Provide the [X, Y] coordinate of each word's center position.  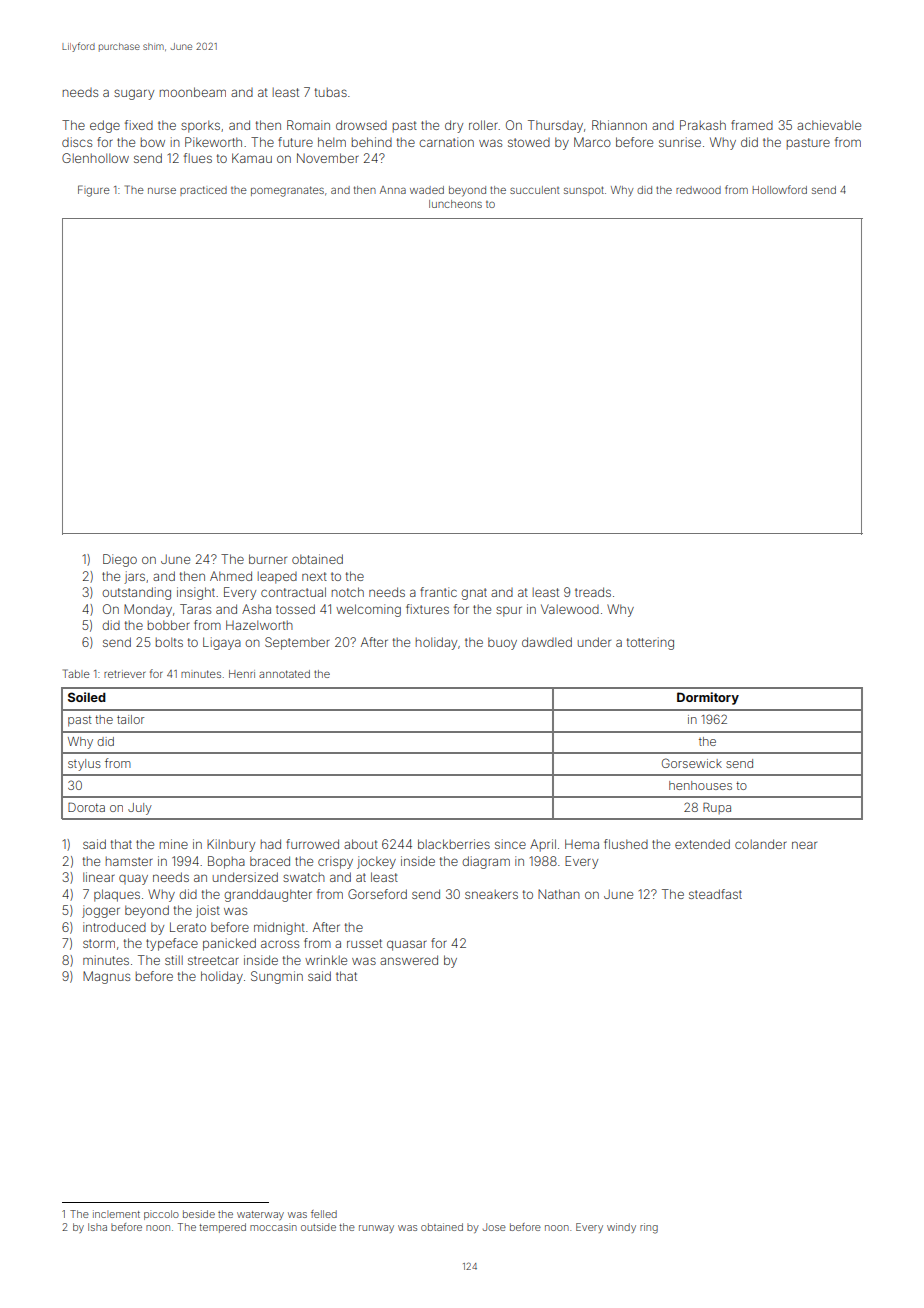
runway [376, 1229]
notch [348, 592]
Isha [97, 1227]
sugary [134, 94]
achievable [829, 125]
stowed [529, 142]
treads [593, 592]
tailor [130, 719]
